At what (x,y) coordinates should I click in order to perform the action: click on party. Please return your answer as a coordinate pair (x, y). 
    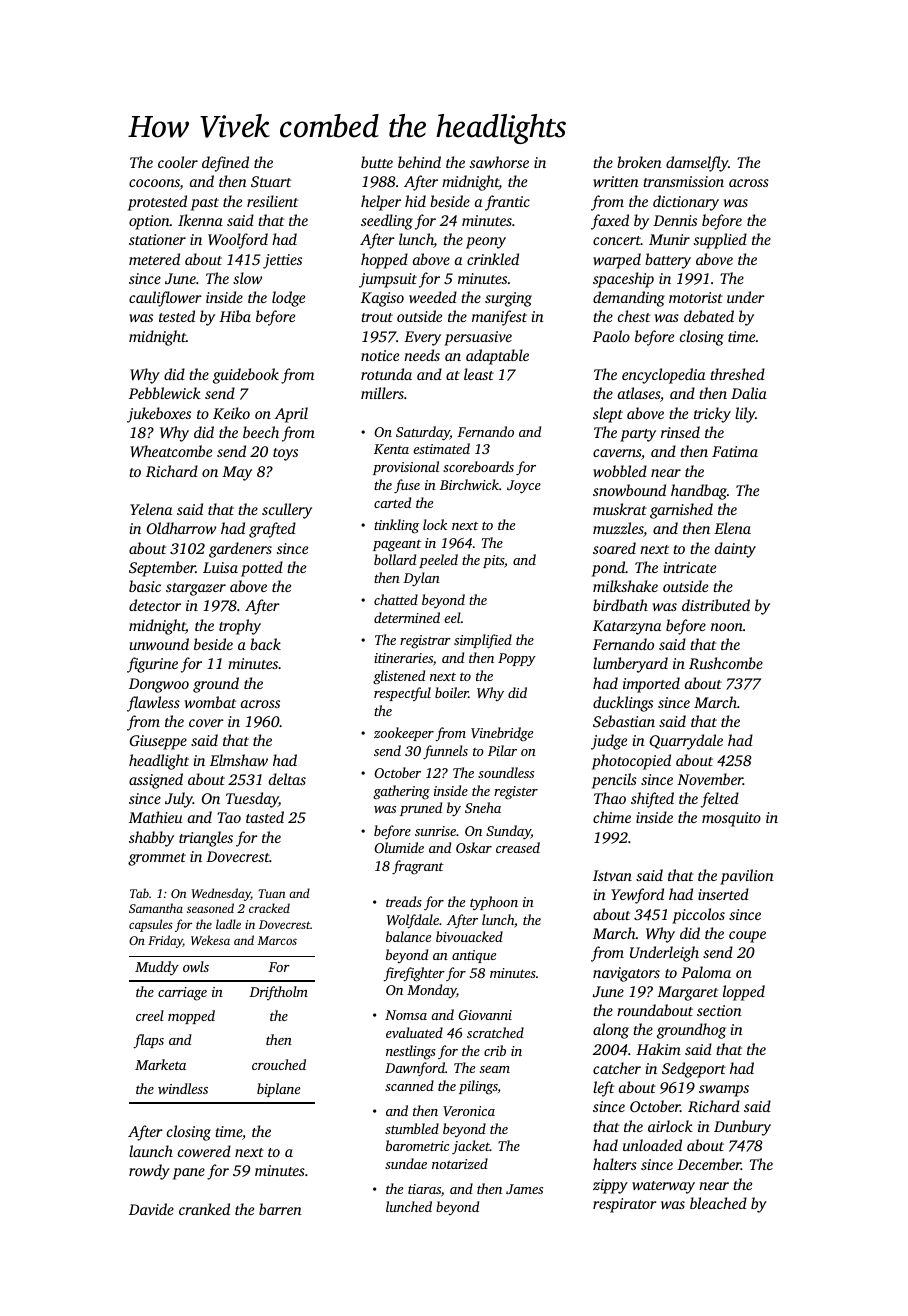
    Looking at the image, I should click on (638, 435).
